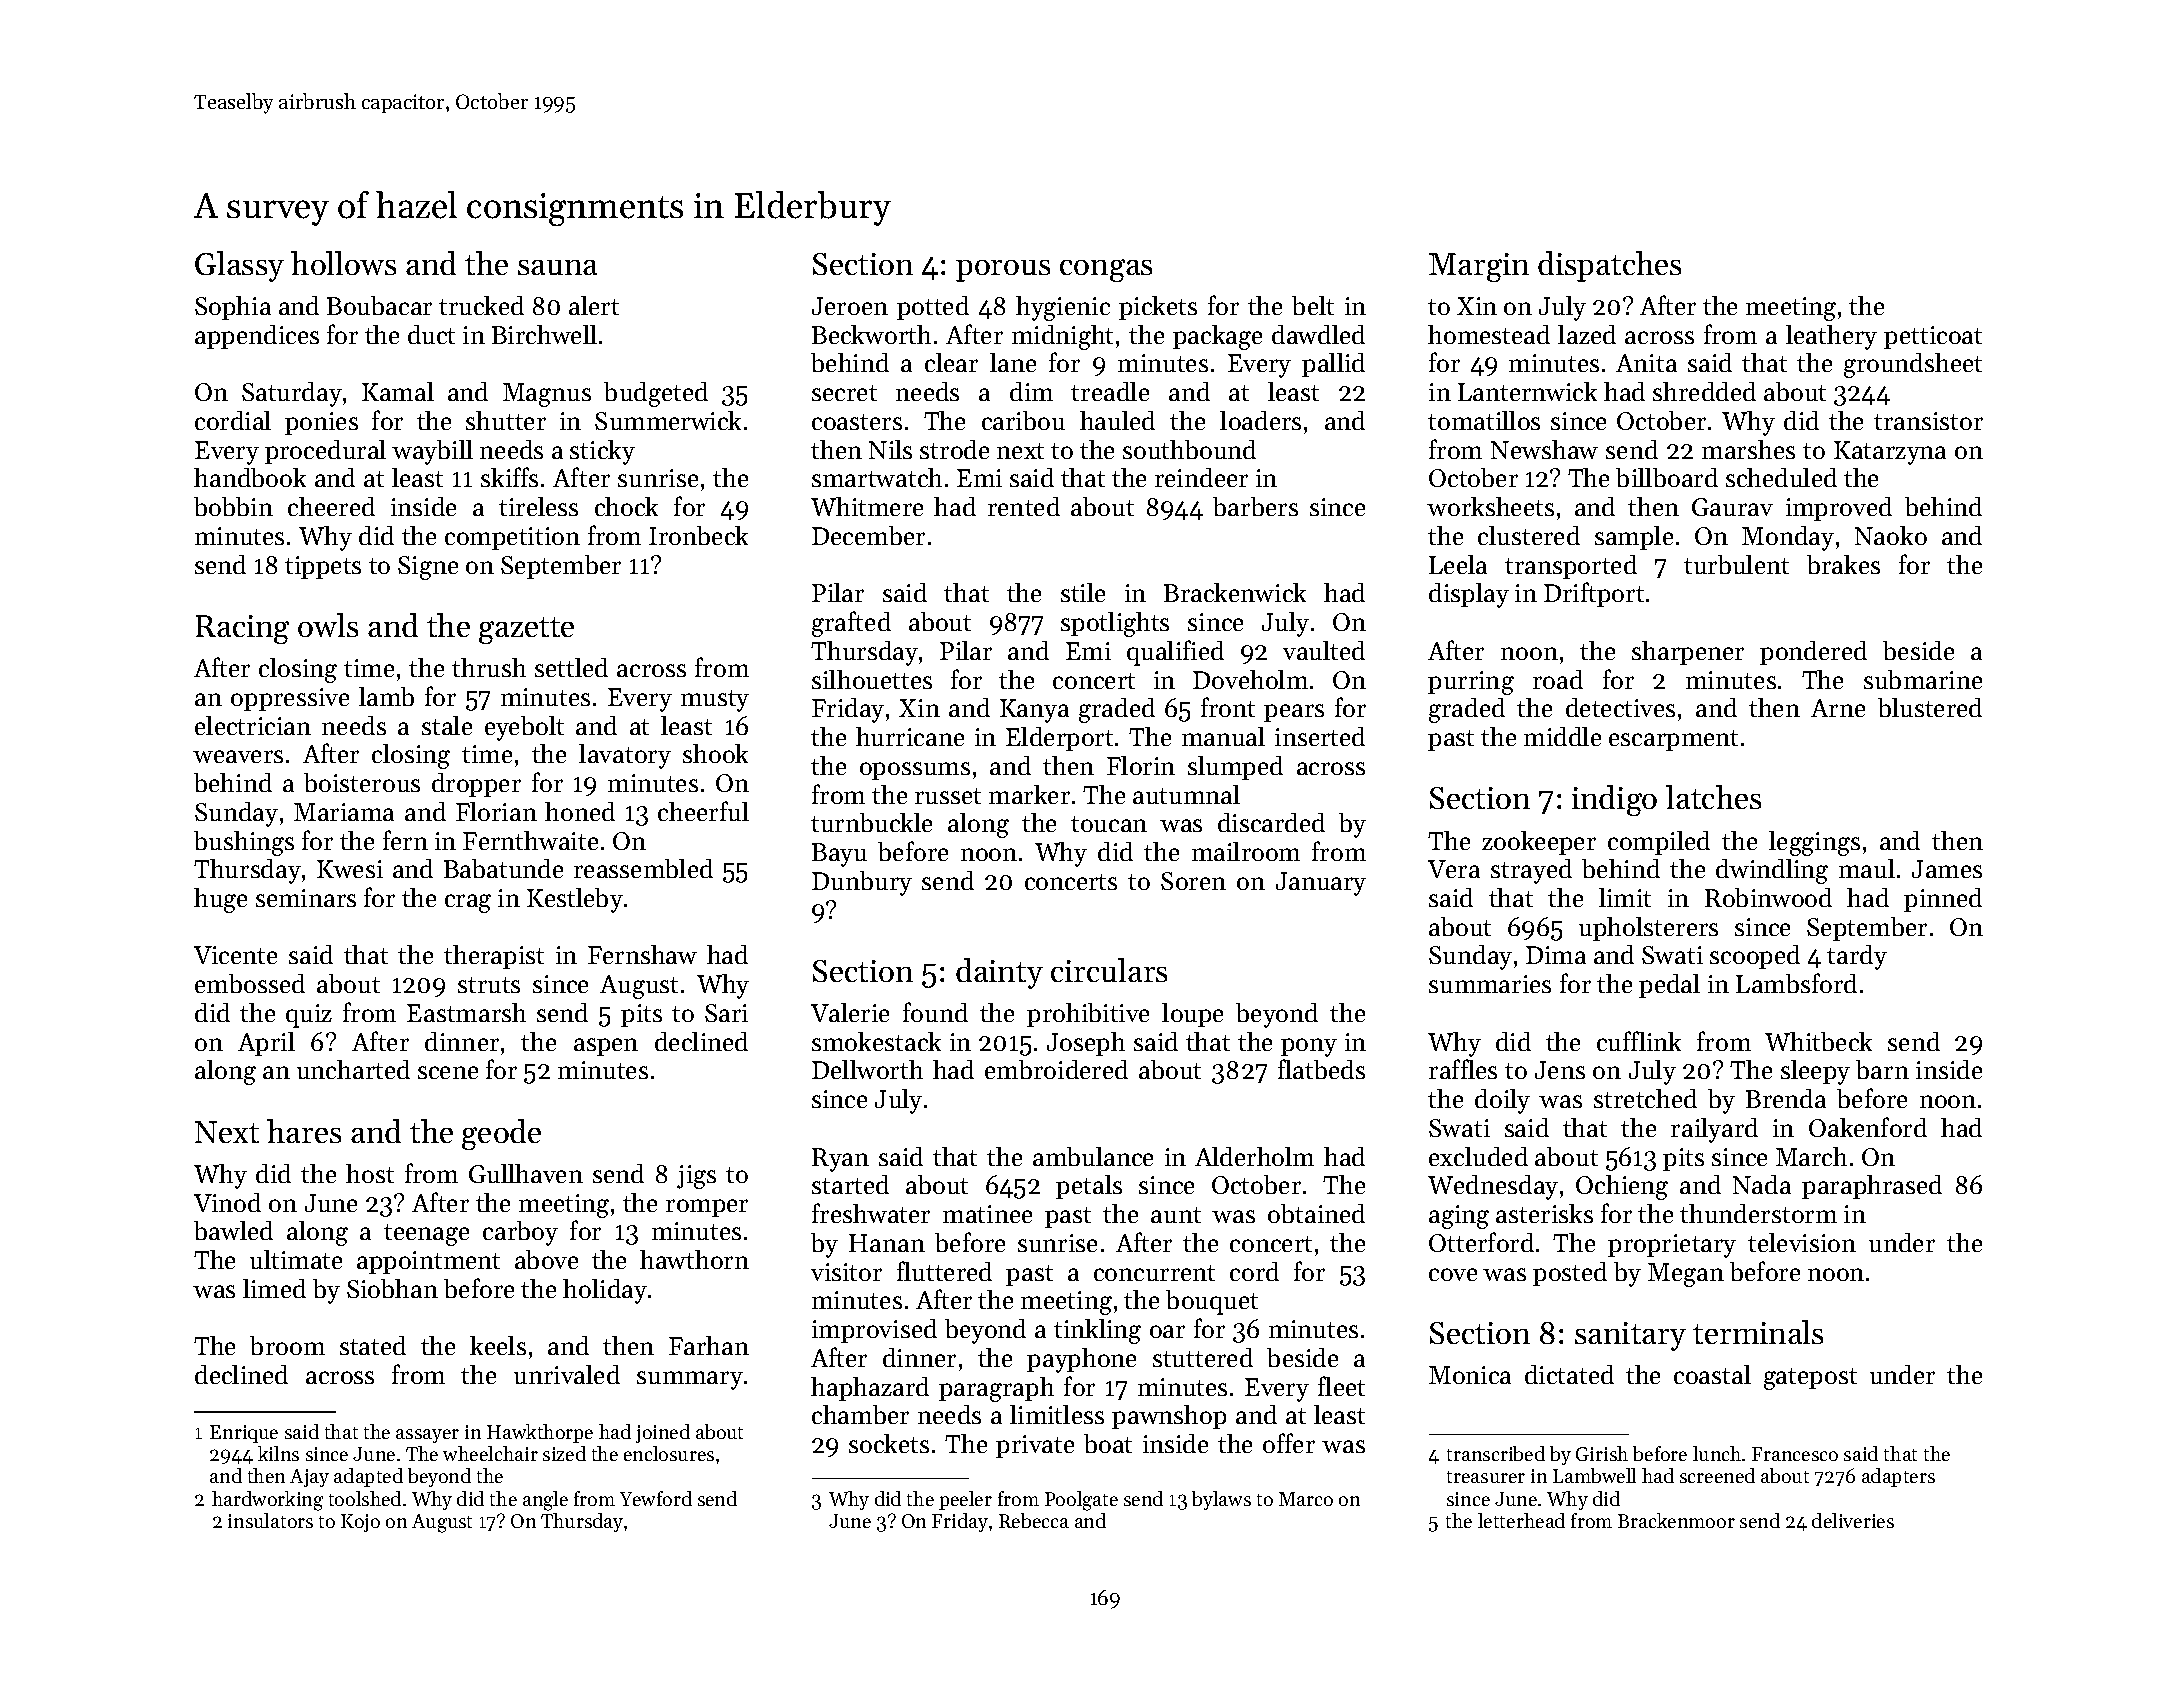 The width and height of the document is (2178, 1683). I want to click on Florin, so click(1141, 765).
